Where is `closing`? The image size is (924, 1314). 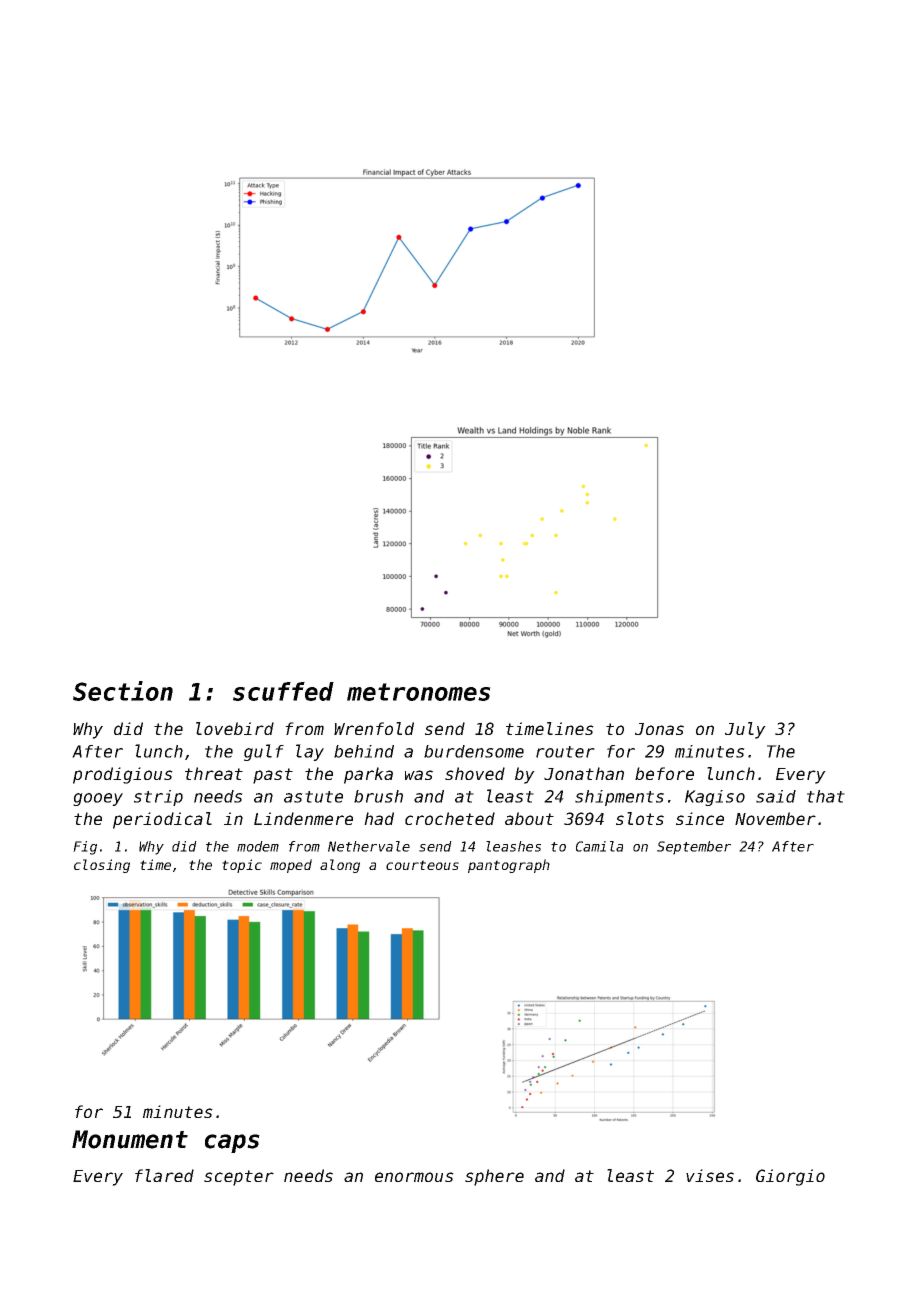
closing is located at coordinates (102, 866).
